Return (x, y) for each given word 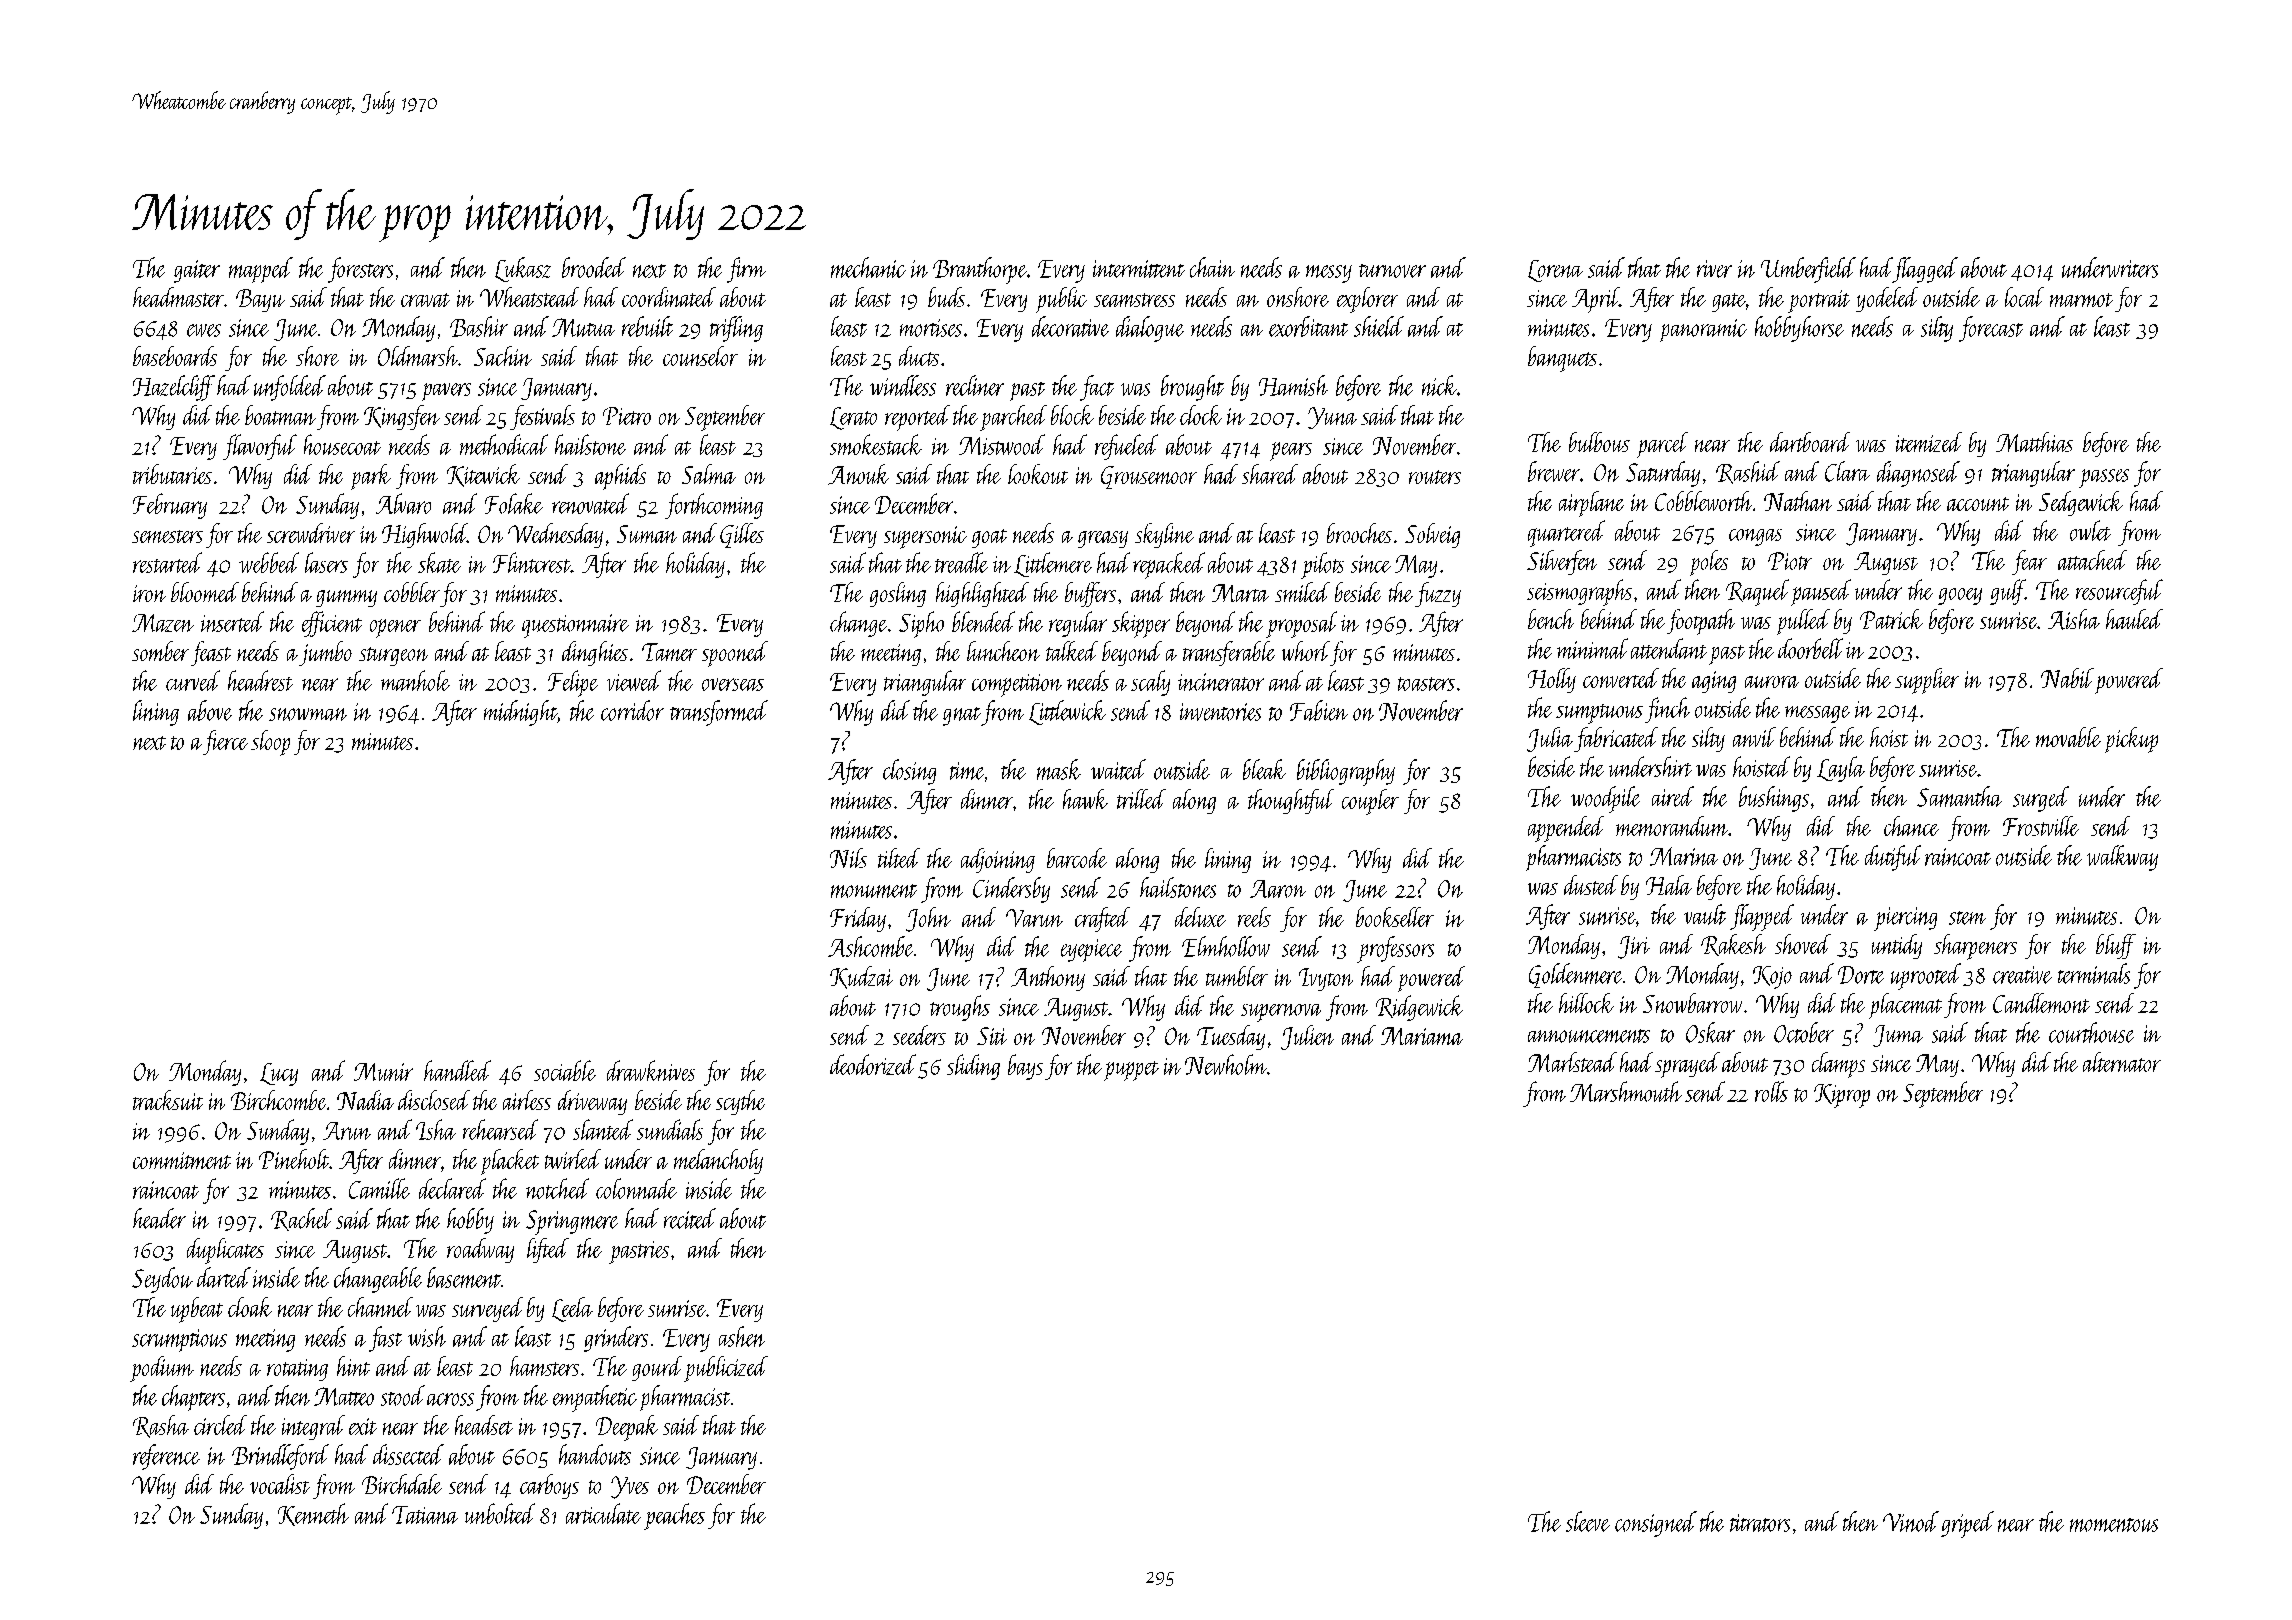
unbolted (500, 1513)
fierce (225, 742)
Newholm (1226, 1064)
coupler (1370, 802)
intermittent (1139, 269)
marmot (2081, 300)
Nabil (2067, 678)
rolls (1771, 1091)
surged (2041, 799)
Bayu (260, 300)
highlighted (982, 594)
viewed (634, 680)
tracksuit (168, 1100)
